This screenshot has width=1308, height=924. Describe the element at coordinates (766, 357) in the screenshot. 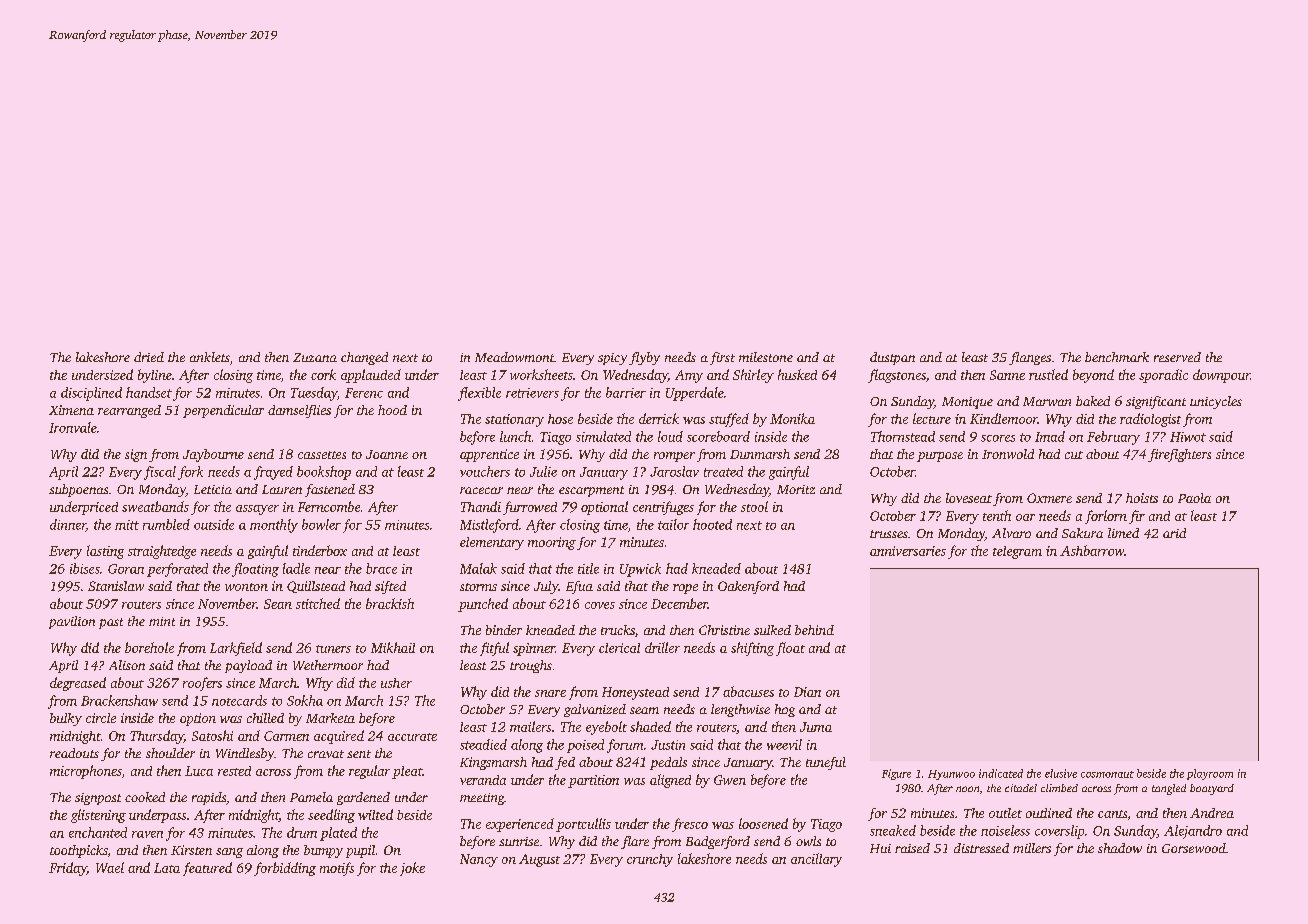

I see `milestone` at that location.
